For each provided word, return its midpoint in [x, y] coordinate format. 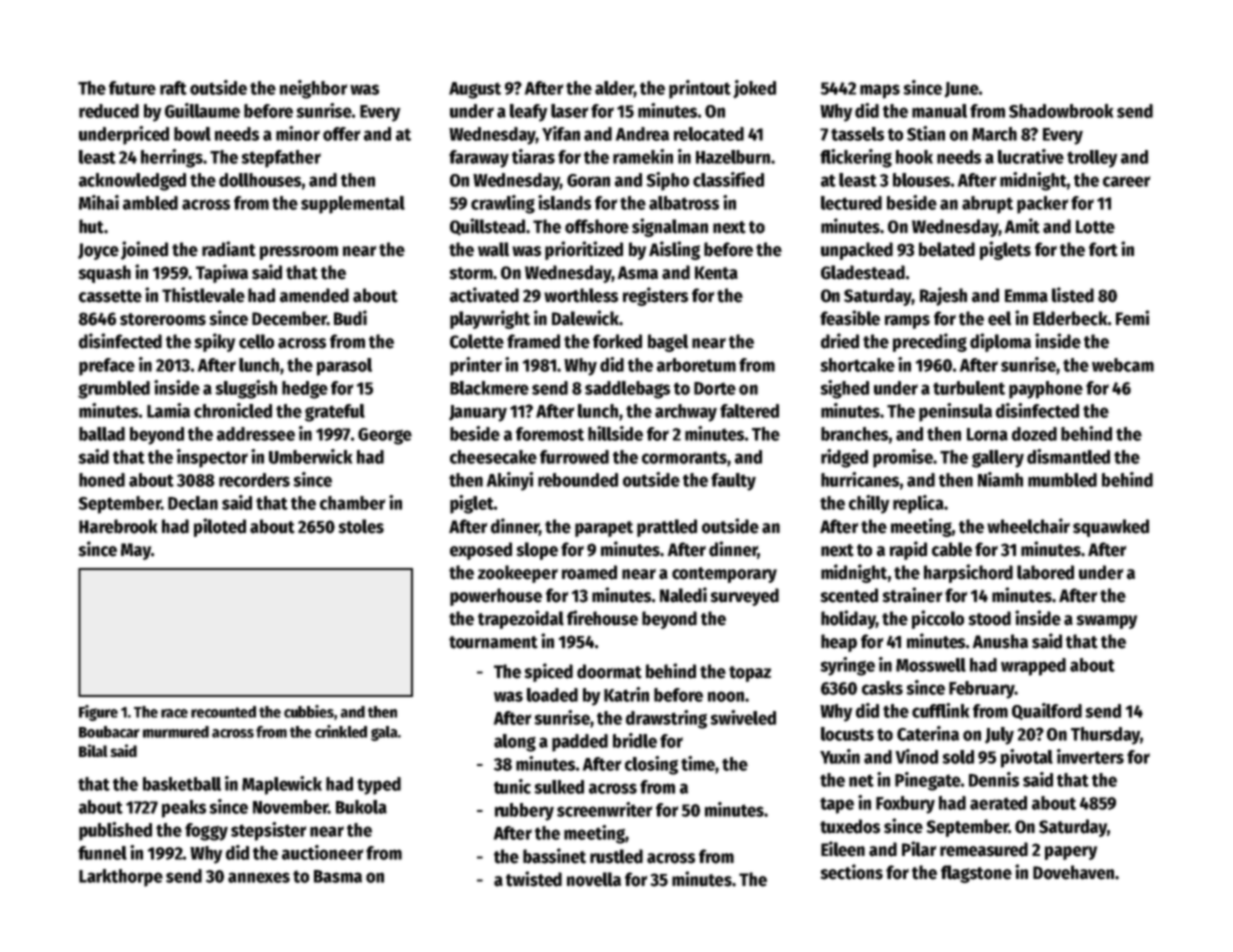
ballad [102, 434]
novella [594, 879]
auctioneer [322, 852]
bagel [668, 343]
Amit [1022, 226]
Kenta [716, 273]
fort [1103, 249]
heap [839, 643]
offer [341, 134]
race [174, 713]
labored [1045, 572]
